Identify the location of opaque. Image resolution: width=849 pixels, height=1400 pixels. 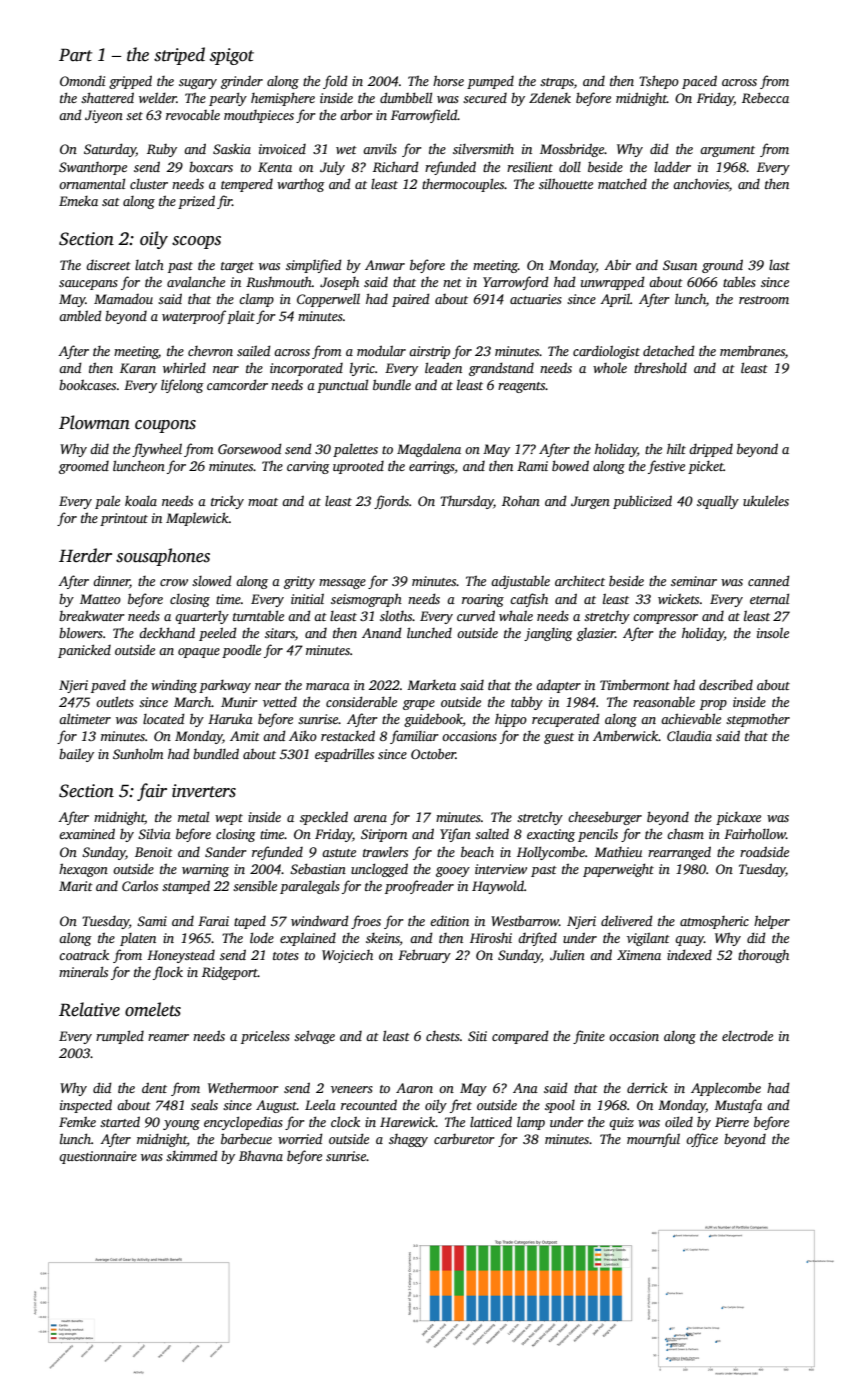
(199, 653).
